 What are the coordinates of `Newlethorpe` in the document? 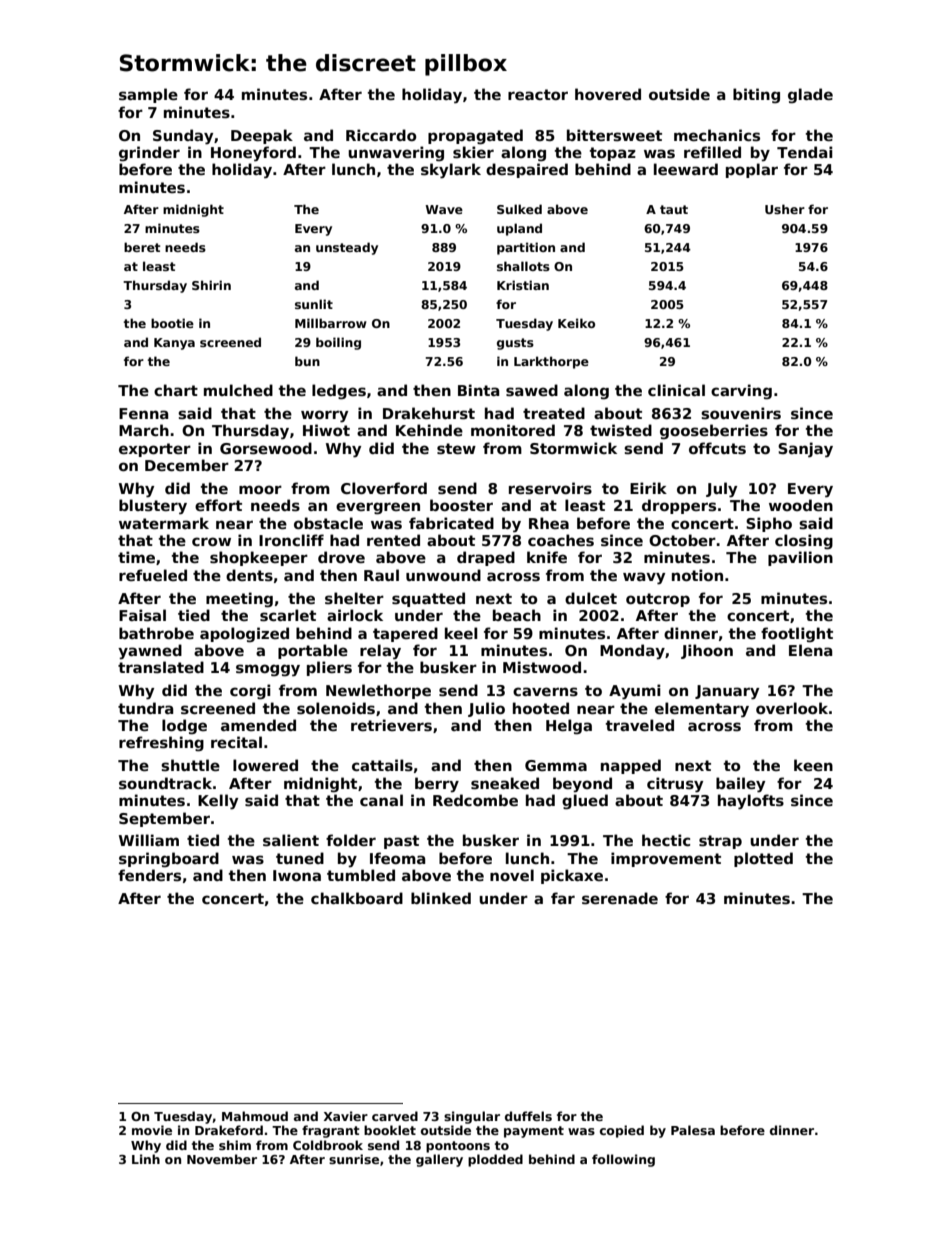 It's located at (378, 691).
